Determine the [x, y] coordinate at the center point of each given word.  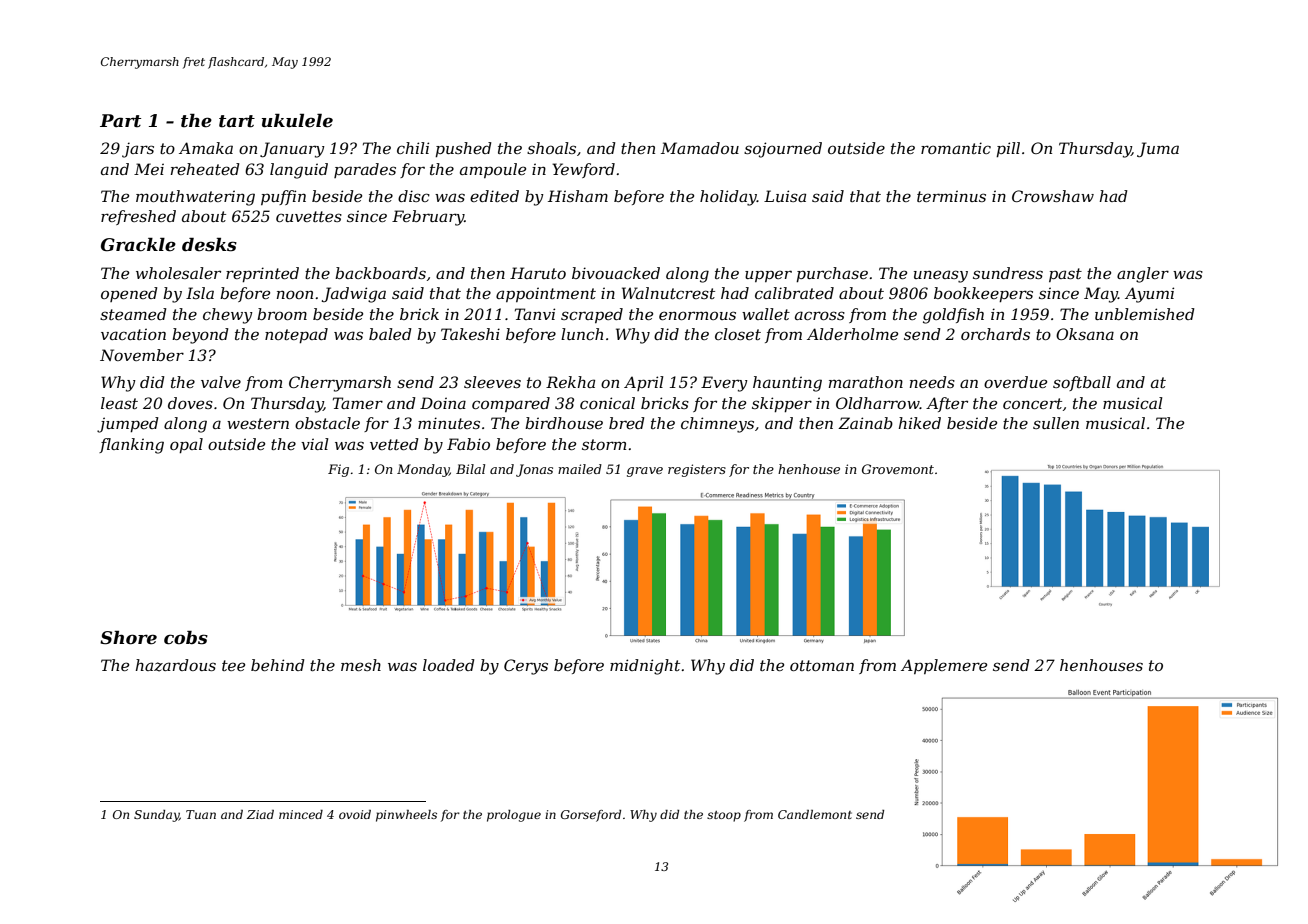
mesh [361, 665]
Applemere [944, 666]
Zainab [865, 423]
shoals [551, 148]
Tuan [201, 814]
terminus [951, 196]
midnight [645, 667]
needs [932, 382]
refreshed [138, 217]
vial [315, 444]
